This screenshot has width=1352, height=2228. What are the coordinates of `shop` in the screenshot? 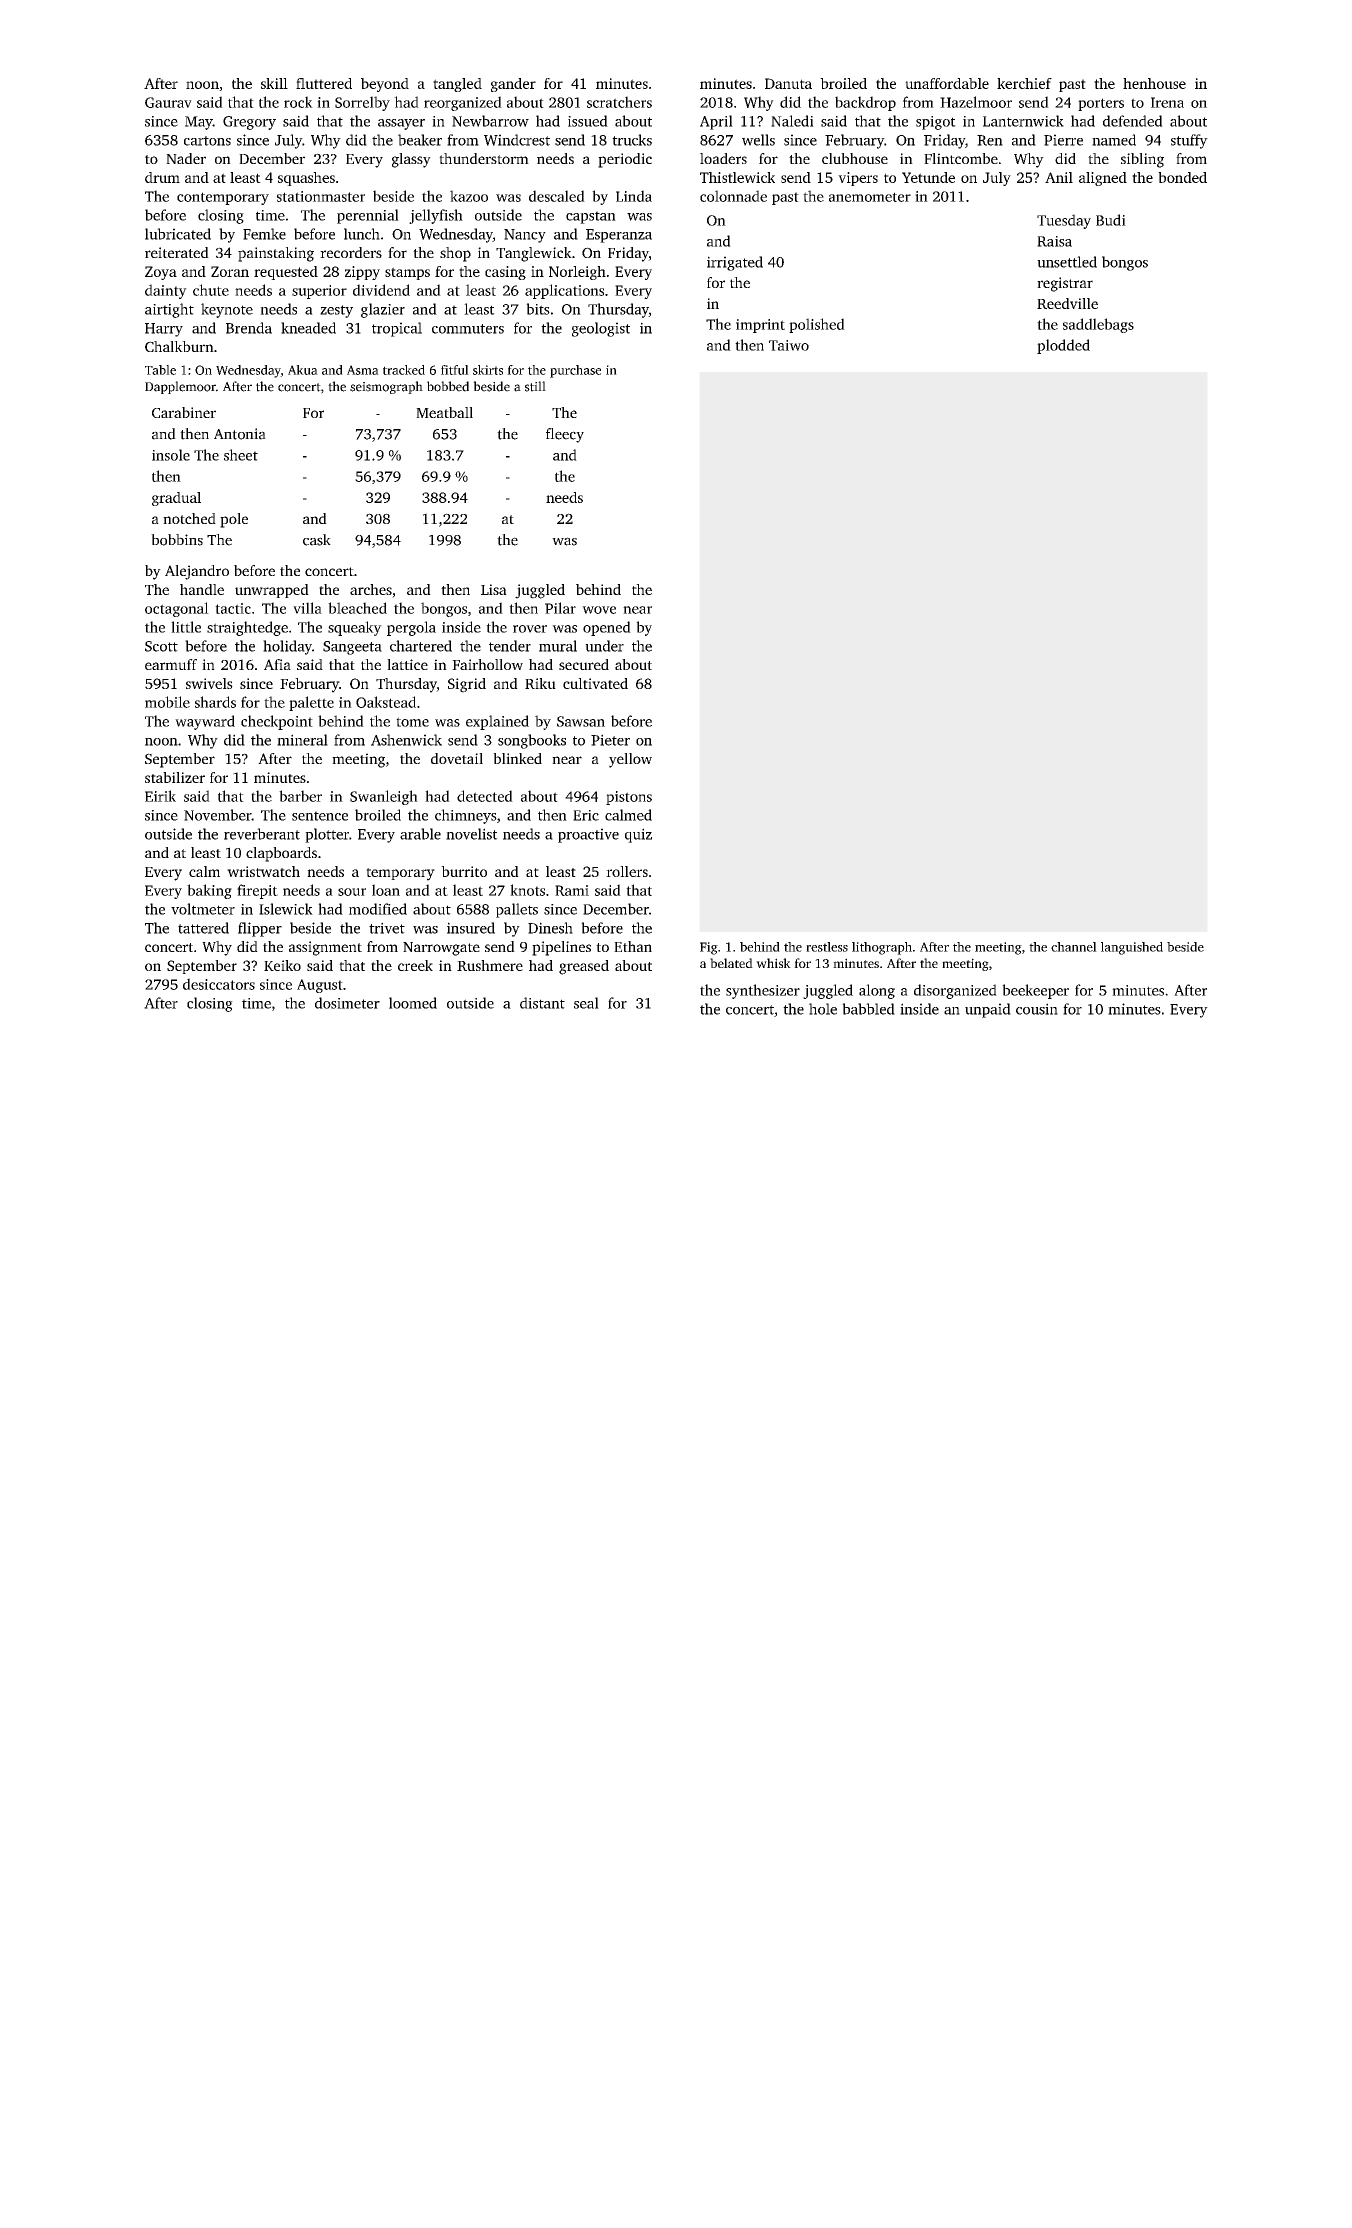 It's located at (455, 254).
